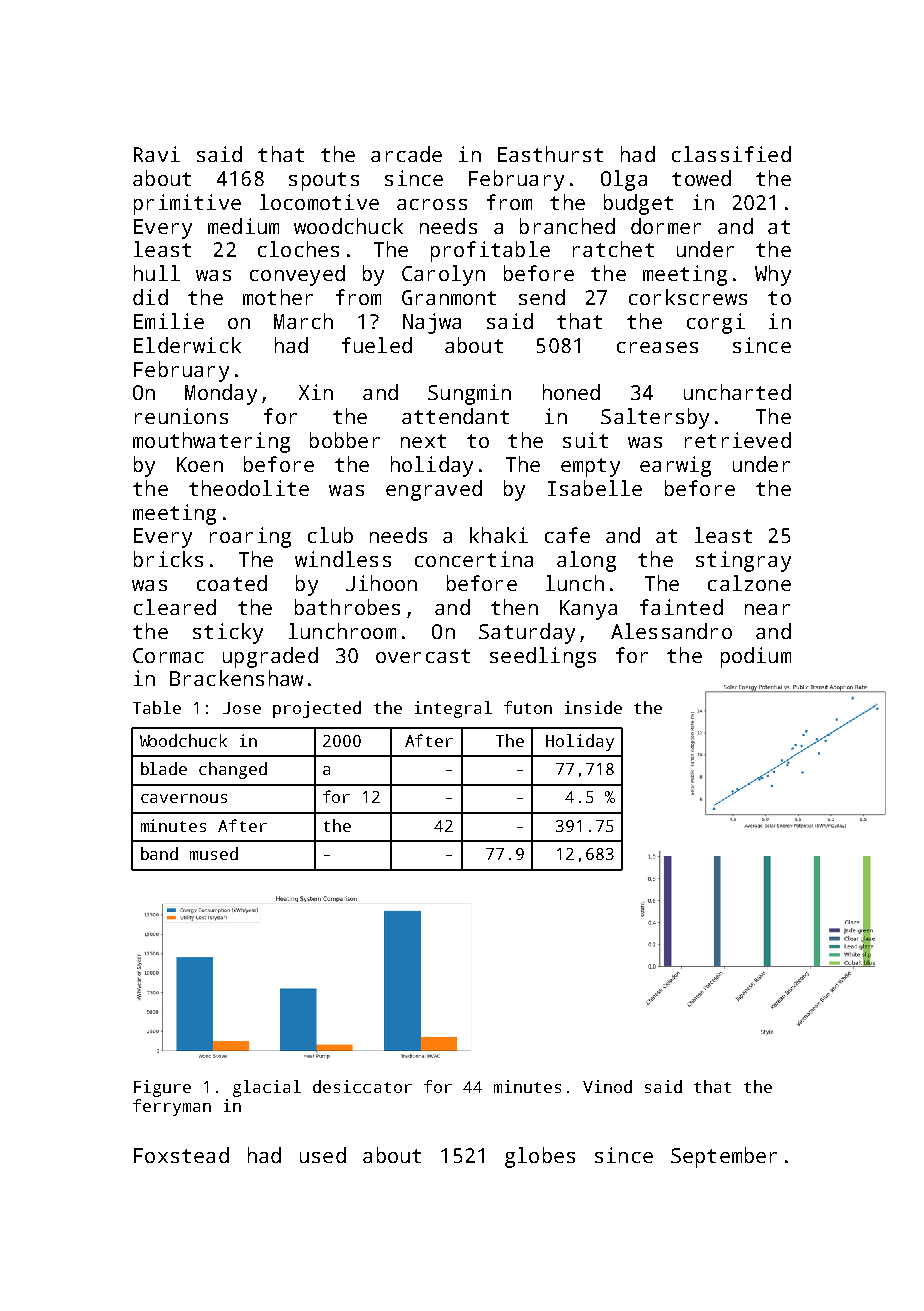 The height and width of the image is (1311, 924). What do you see at coordinates (181, 1155) in the image?
I see `Foxstead` at bounding box center [181, 1155].
